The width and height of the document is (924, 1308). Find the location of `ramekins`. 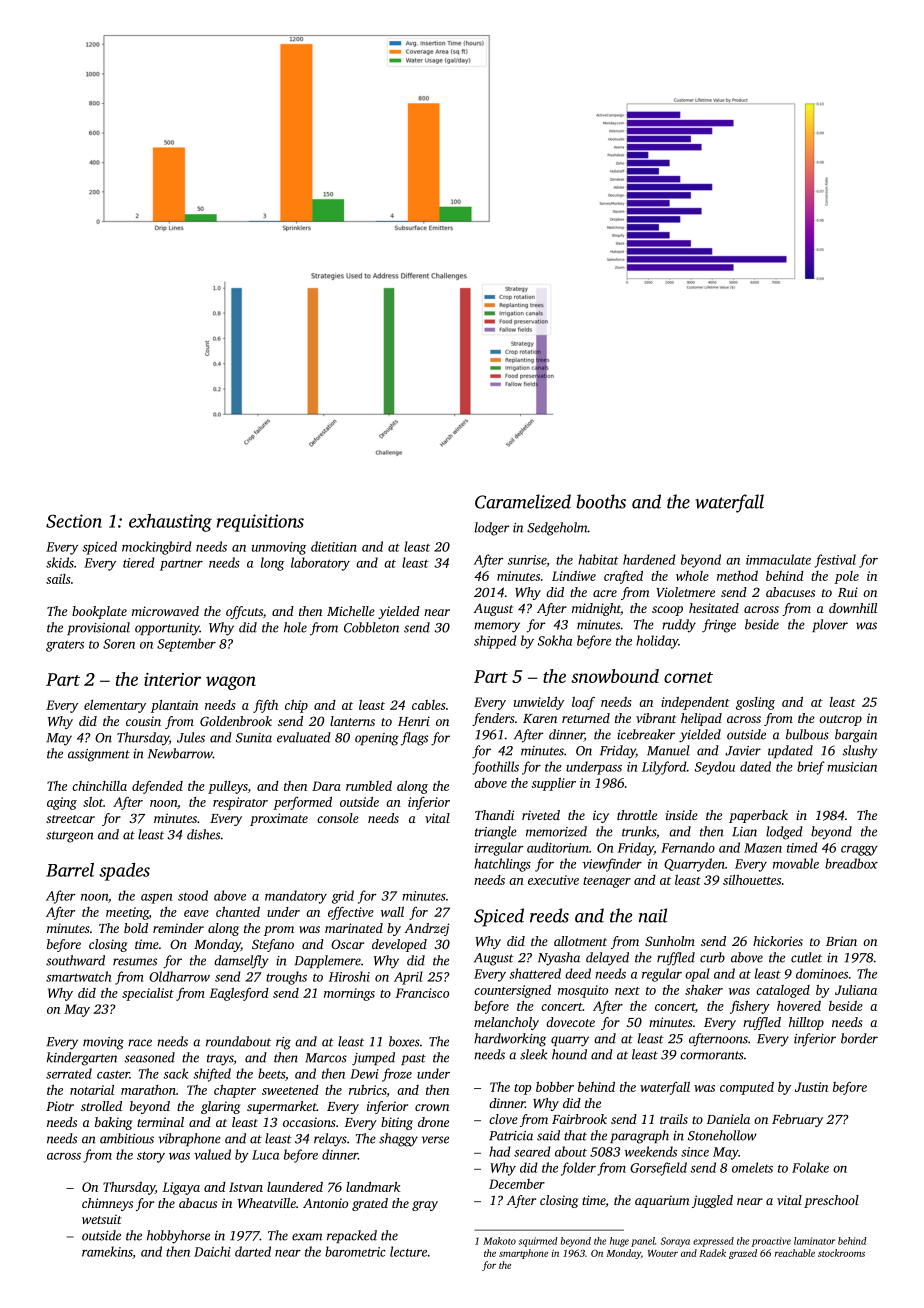

ramekins is located at coordinates (107, 1252).
